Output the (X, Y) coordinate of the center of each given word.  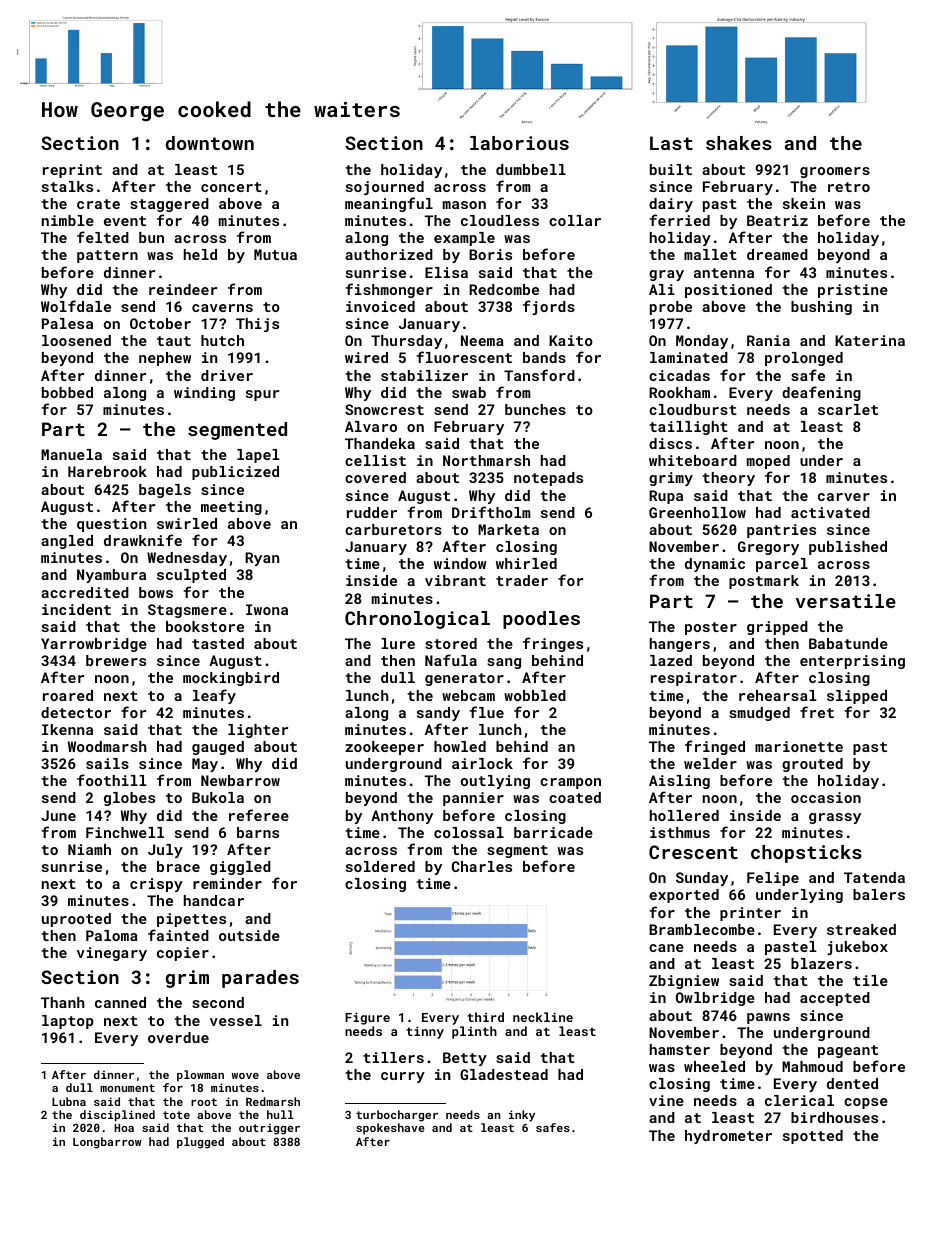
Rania (768, 340)
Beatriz (777, 220)
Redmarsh (273, 1101)
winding (204, 394)
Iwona (267, 609)
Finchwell (125, 832)
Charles (482, 866)
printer (750, 914)
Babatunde (848, 643)
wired (366, 357)
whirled (526, 563)
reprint (72, 171)
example (464, 239)
